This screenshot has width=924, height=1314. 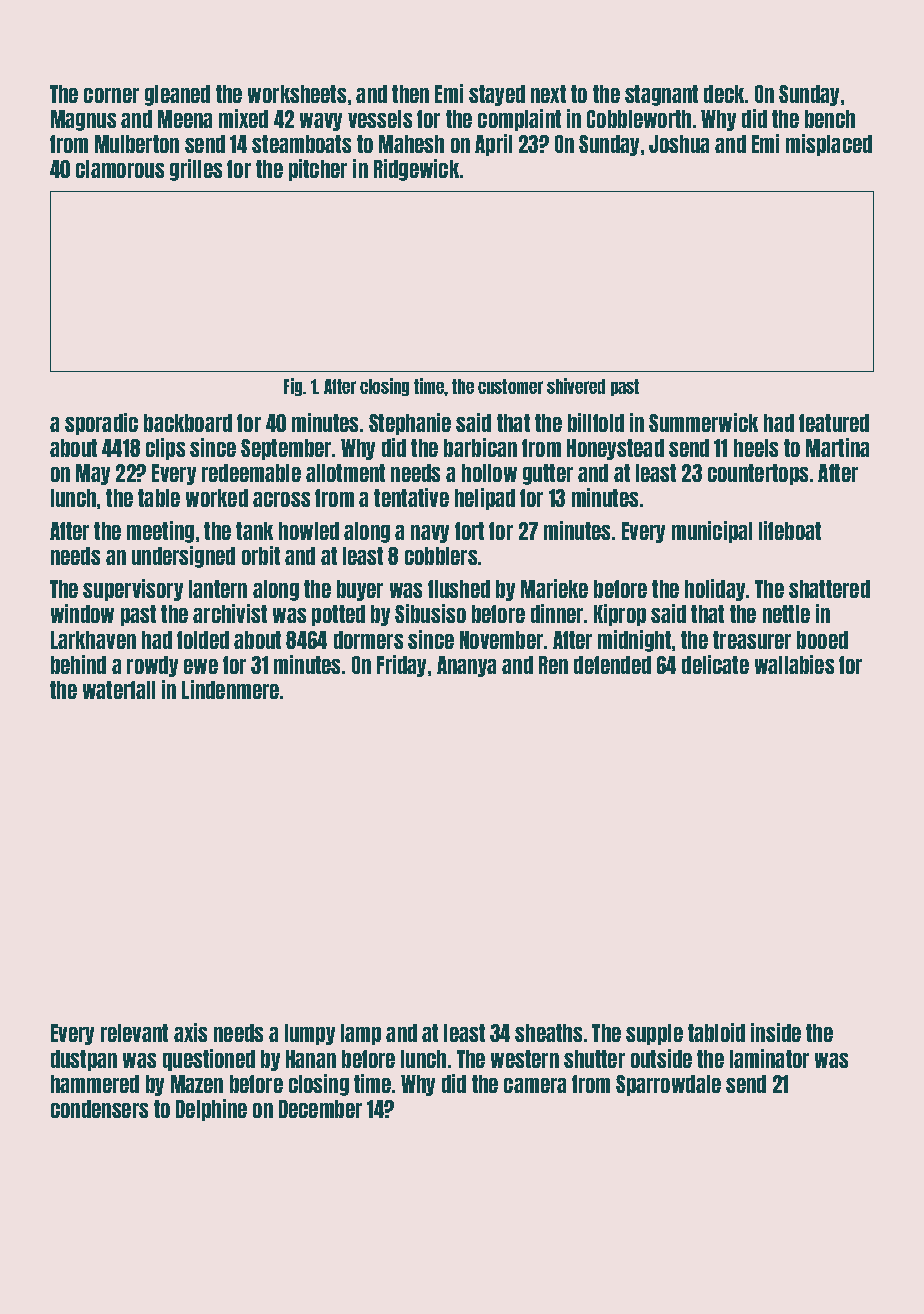 What do you see at coordinates (712, 532) in the screenshot?
I see `municipal` at bounding box center [712, 532].
